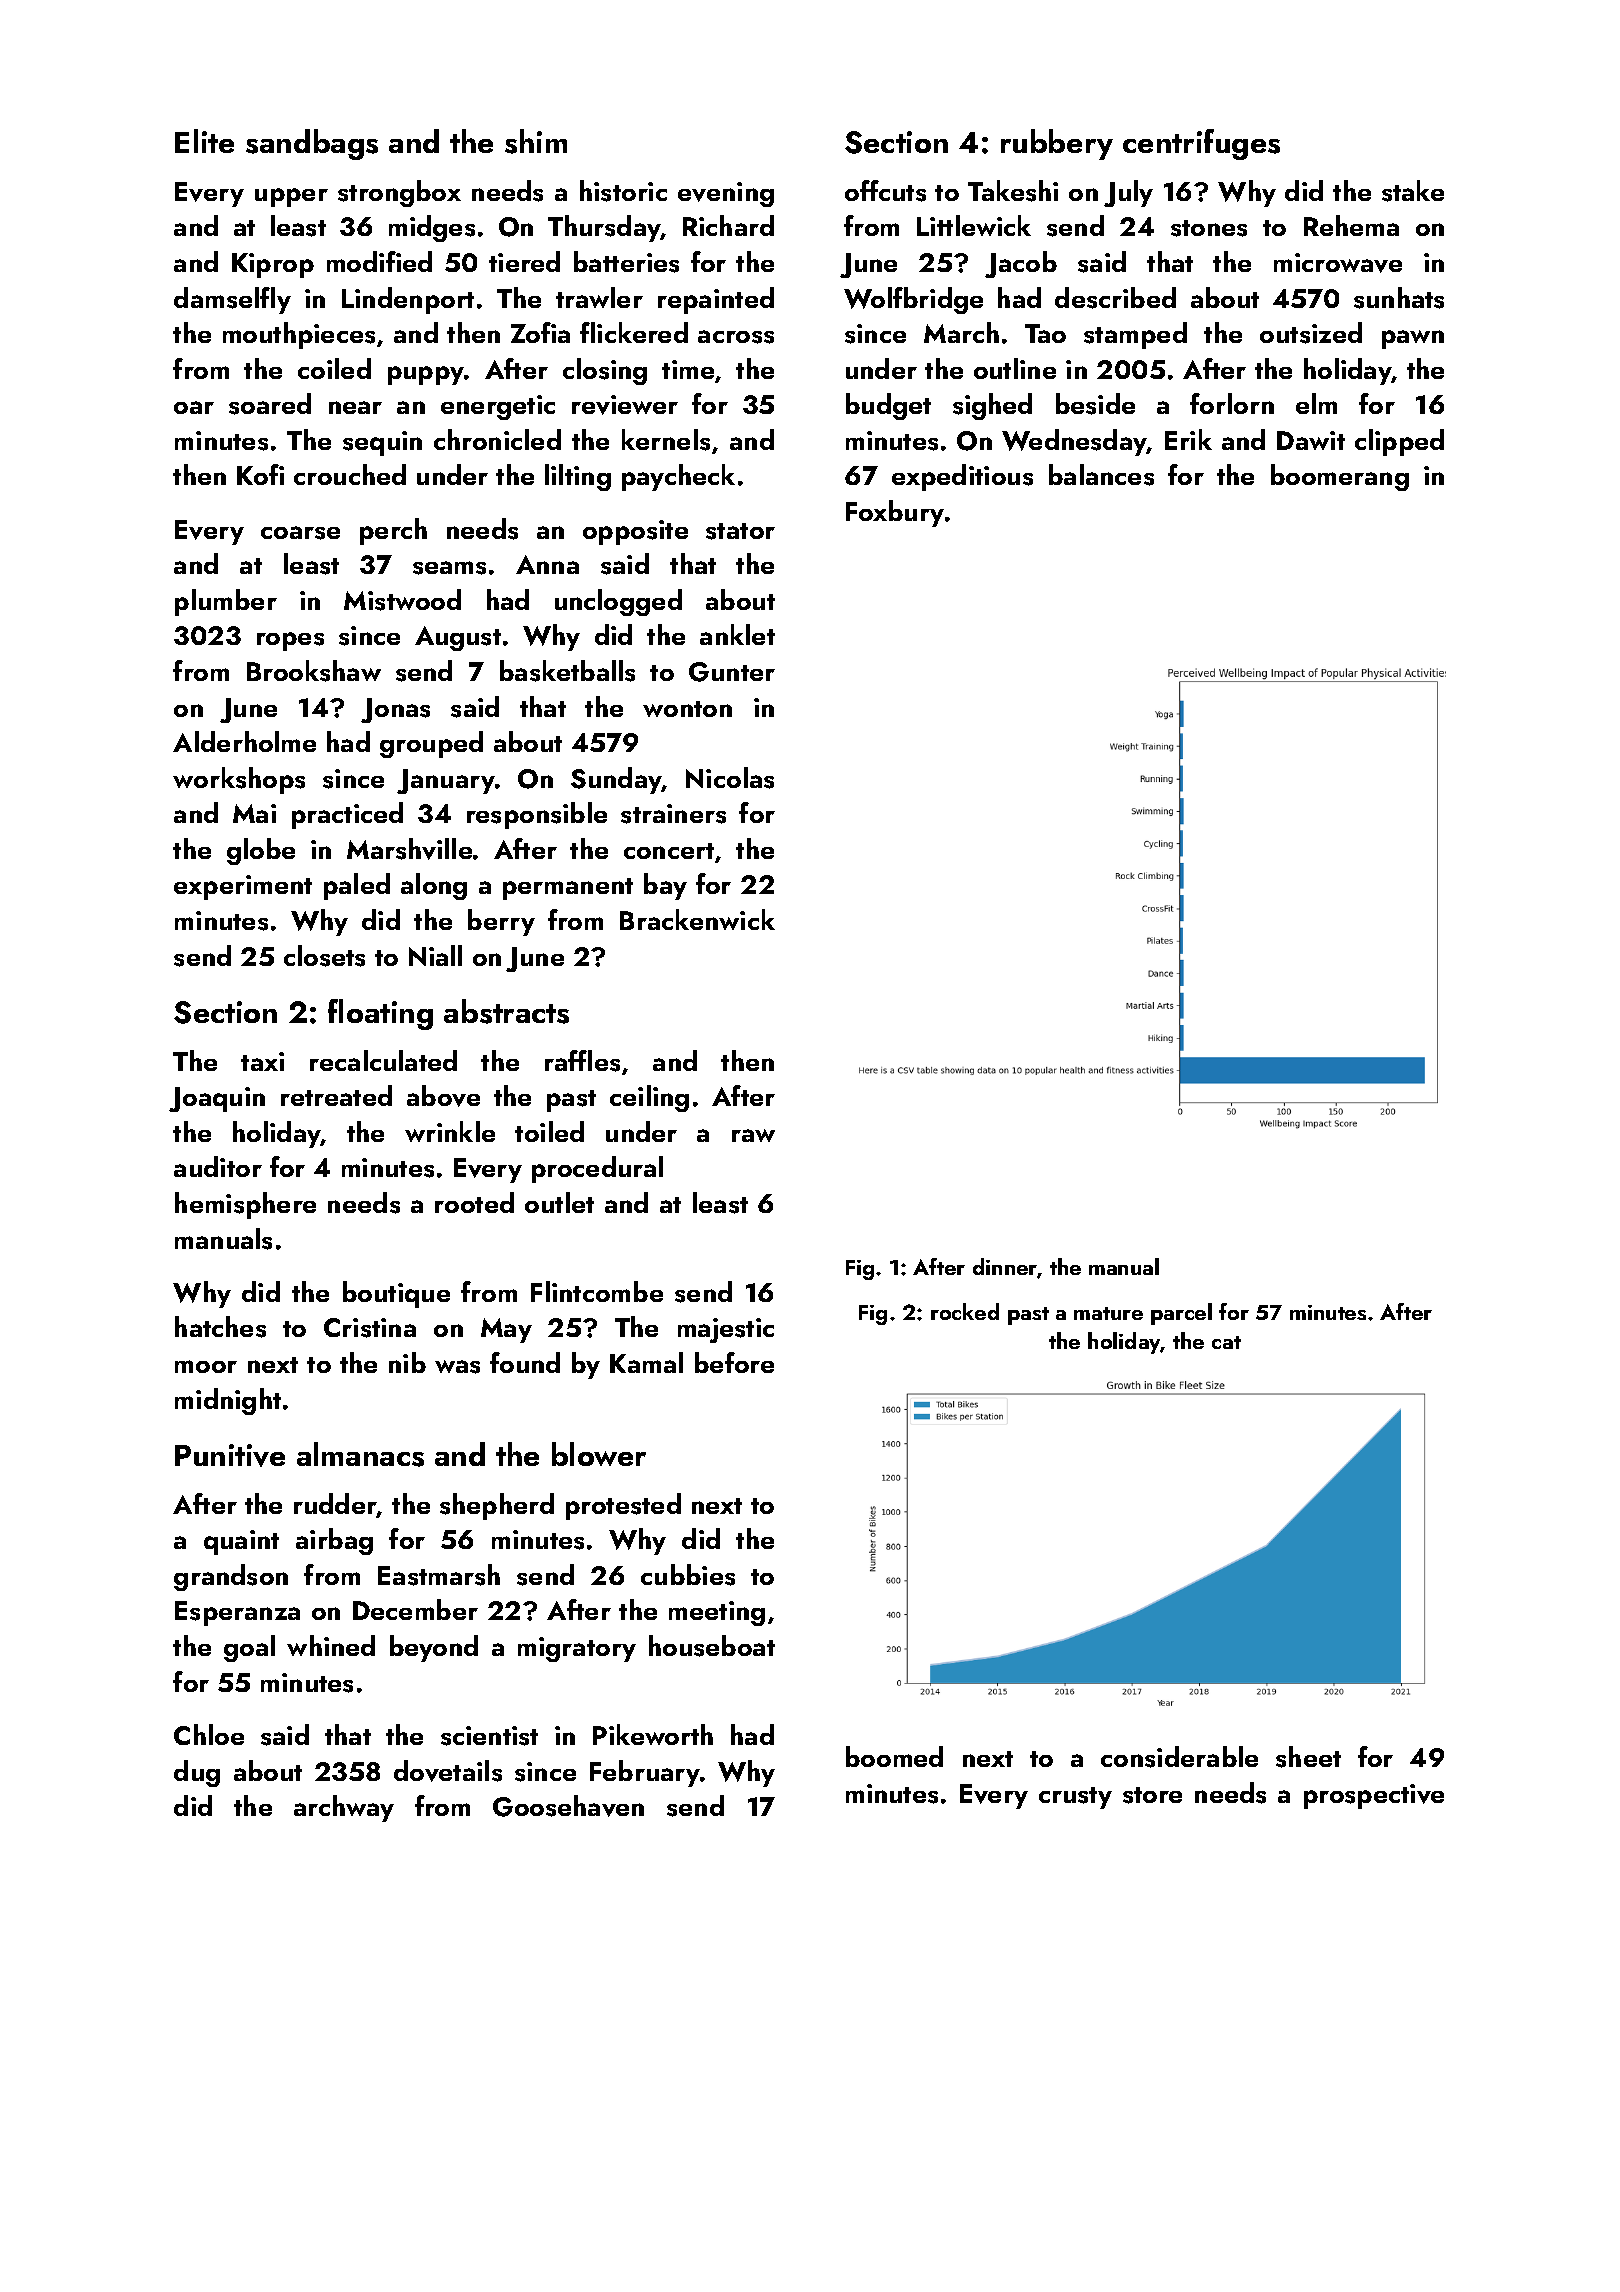  Describe the element at coordinates (1340, 477) in the screenshot. I see `boomerang` at that location.
